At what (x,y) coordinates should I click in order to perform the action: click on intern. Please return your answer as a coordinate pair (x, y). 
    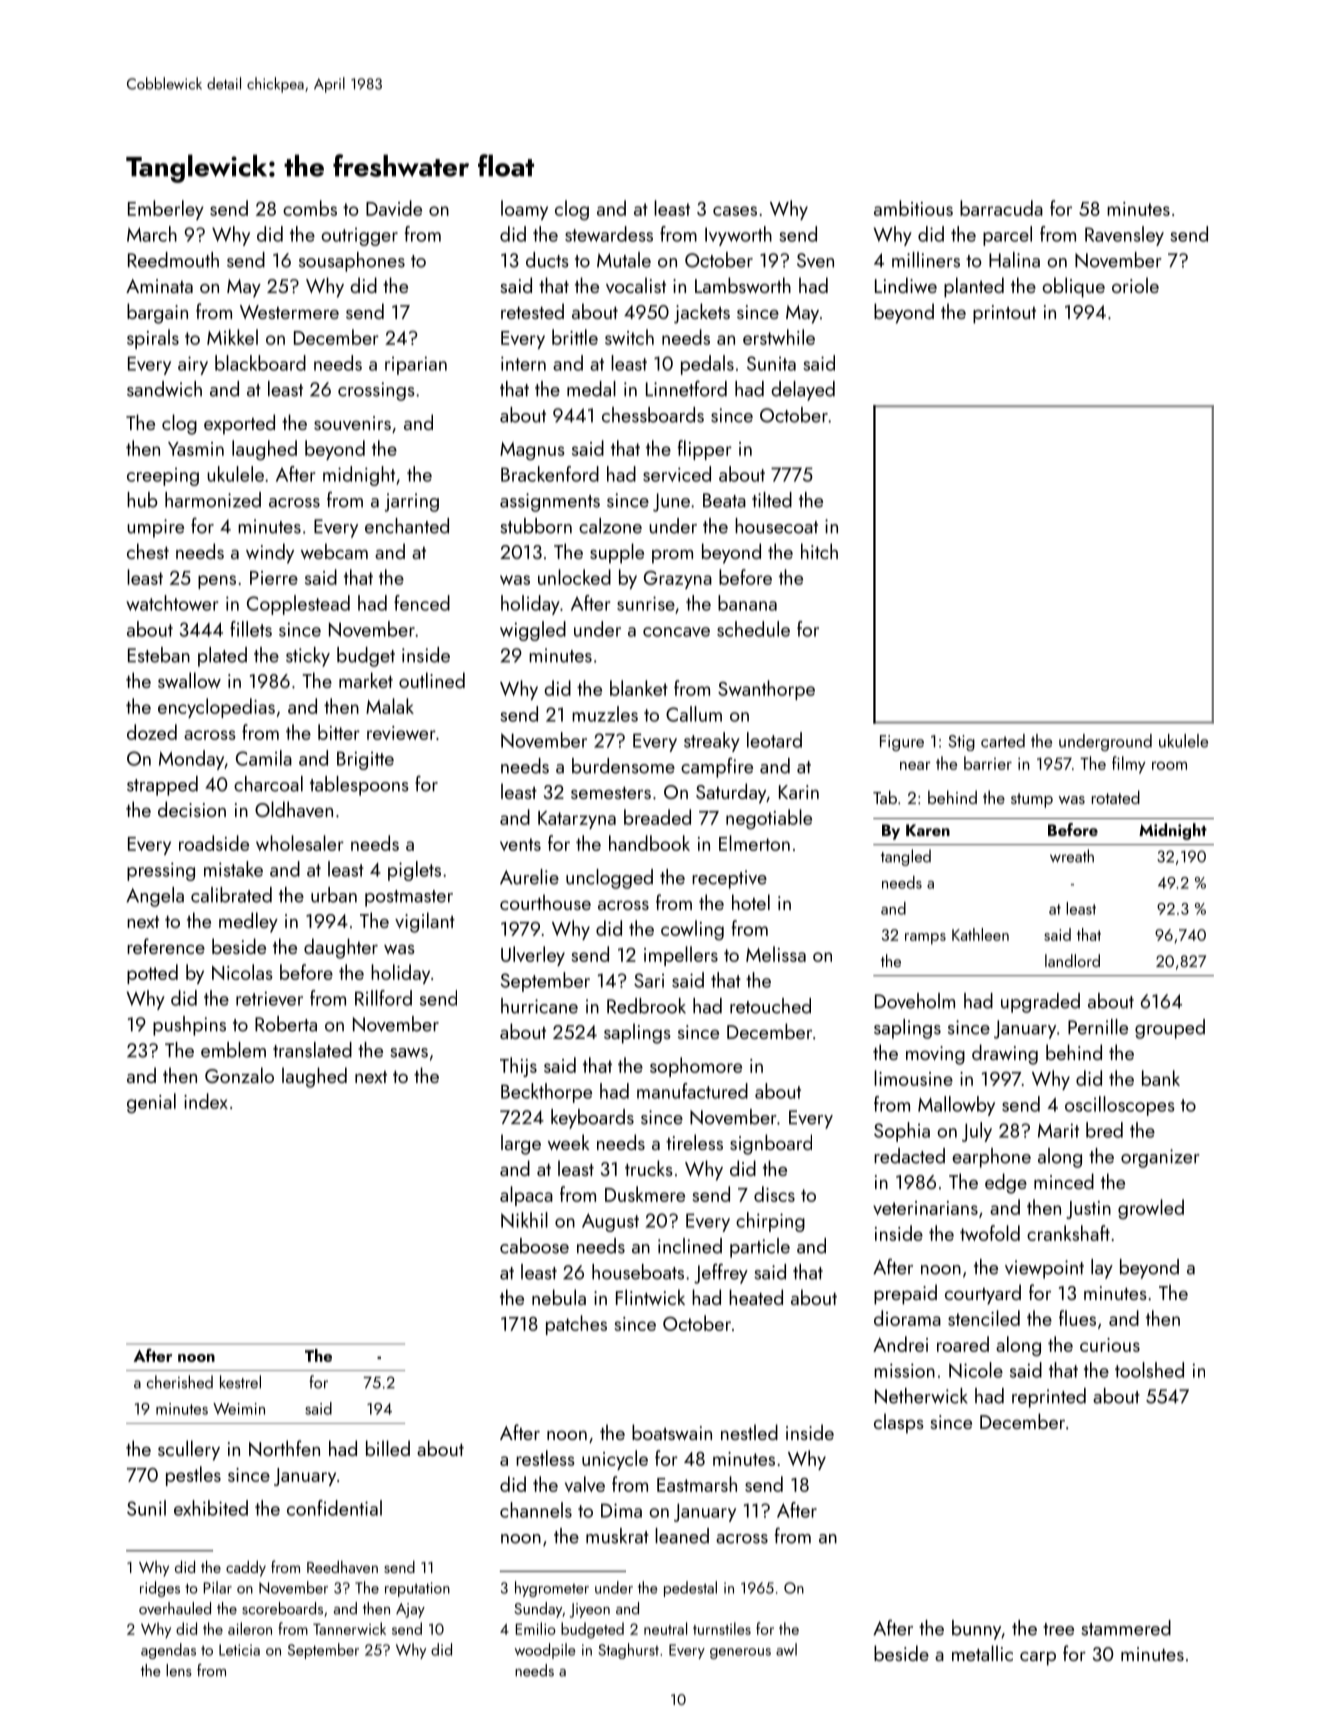
    Looking at the image, I should click on (523, 363).
